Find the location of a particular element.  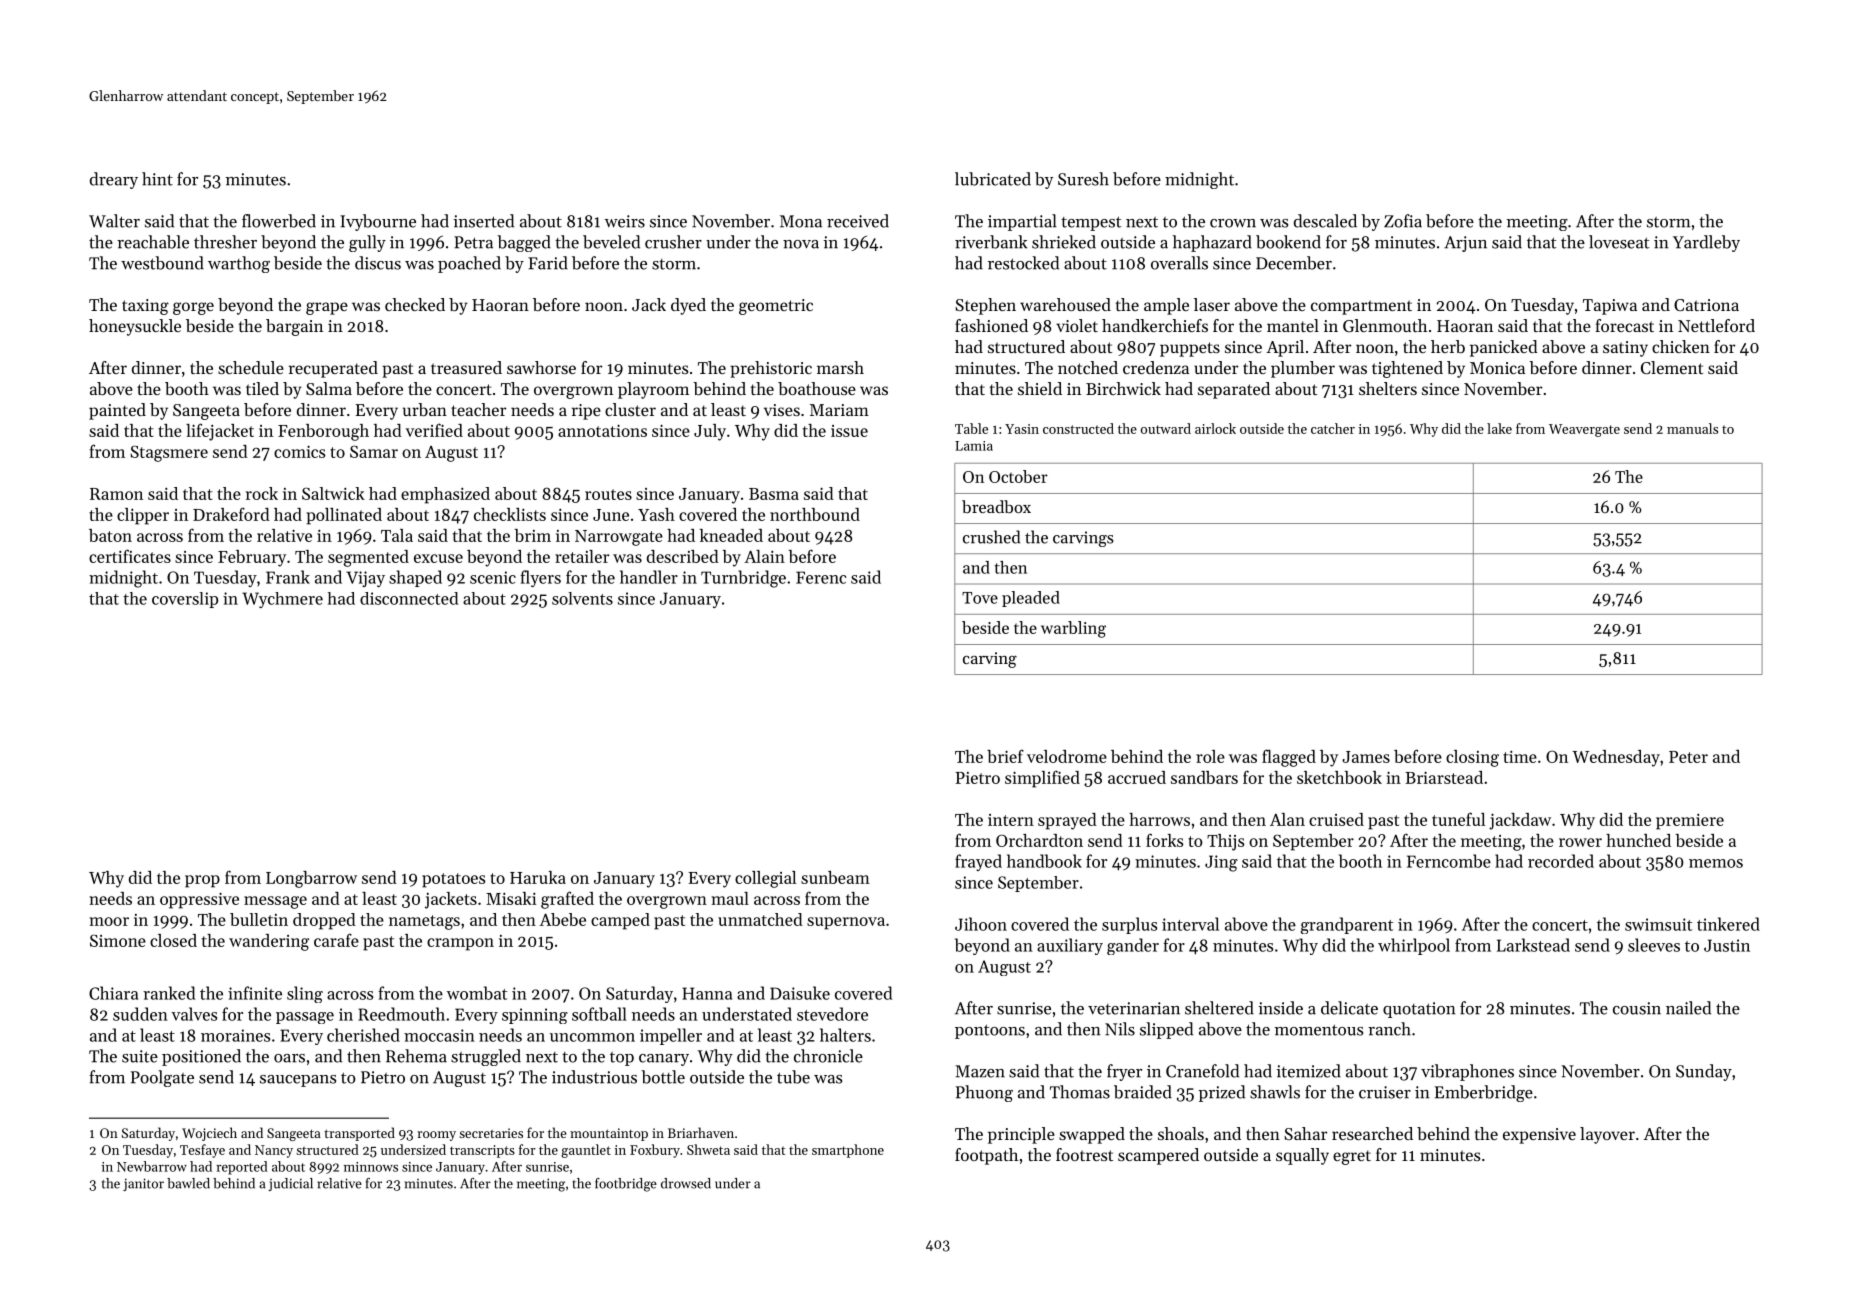

Zofia is located at coordinates (1403, 221).
